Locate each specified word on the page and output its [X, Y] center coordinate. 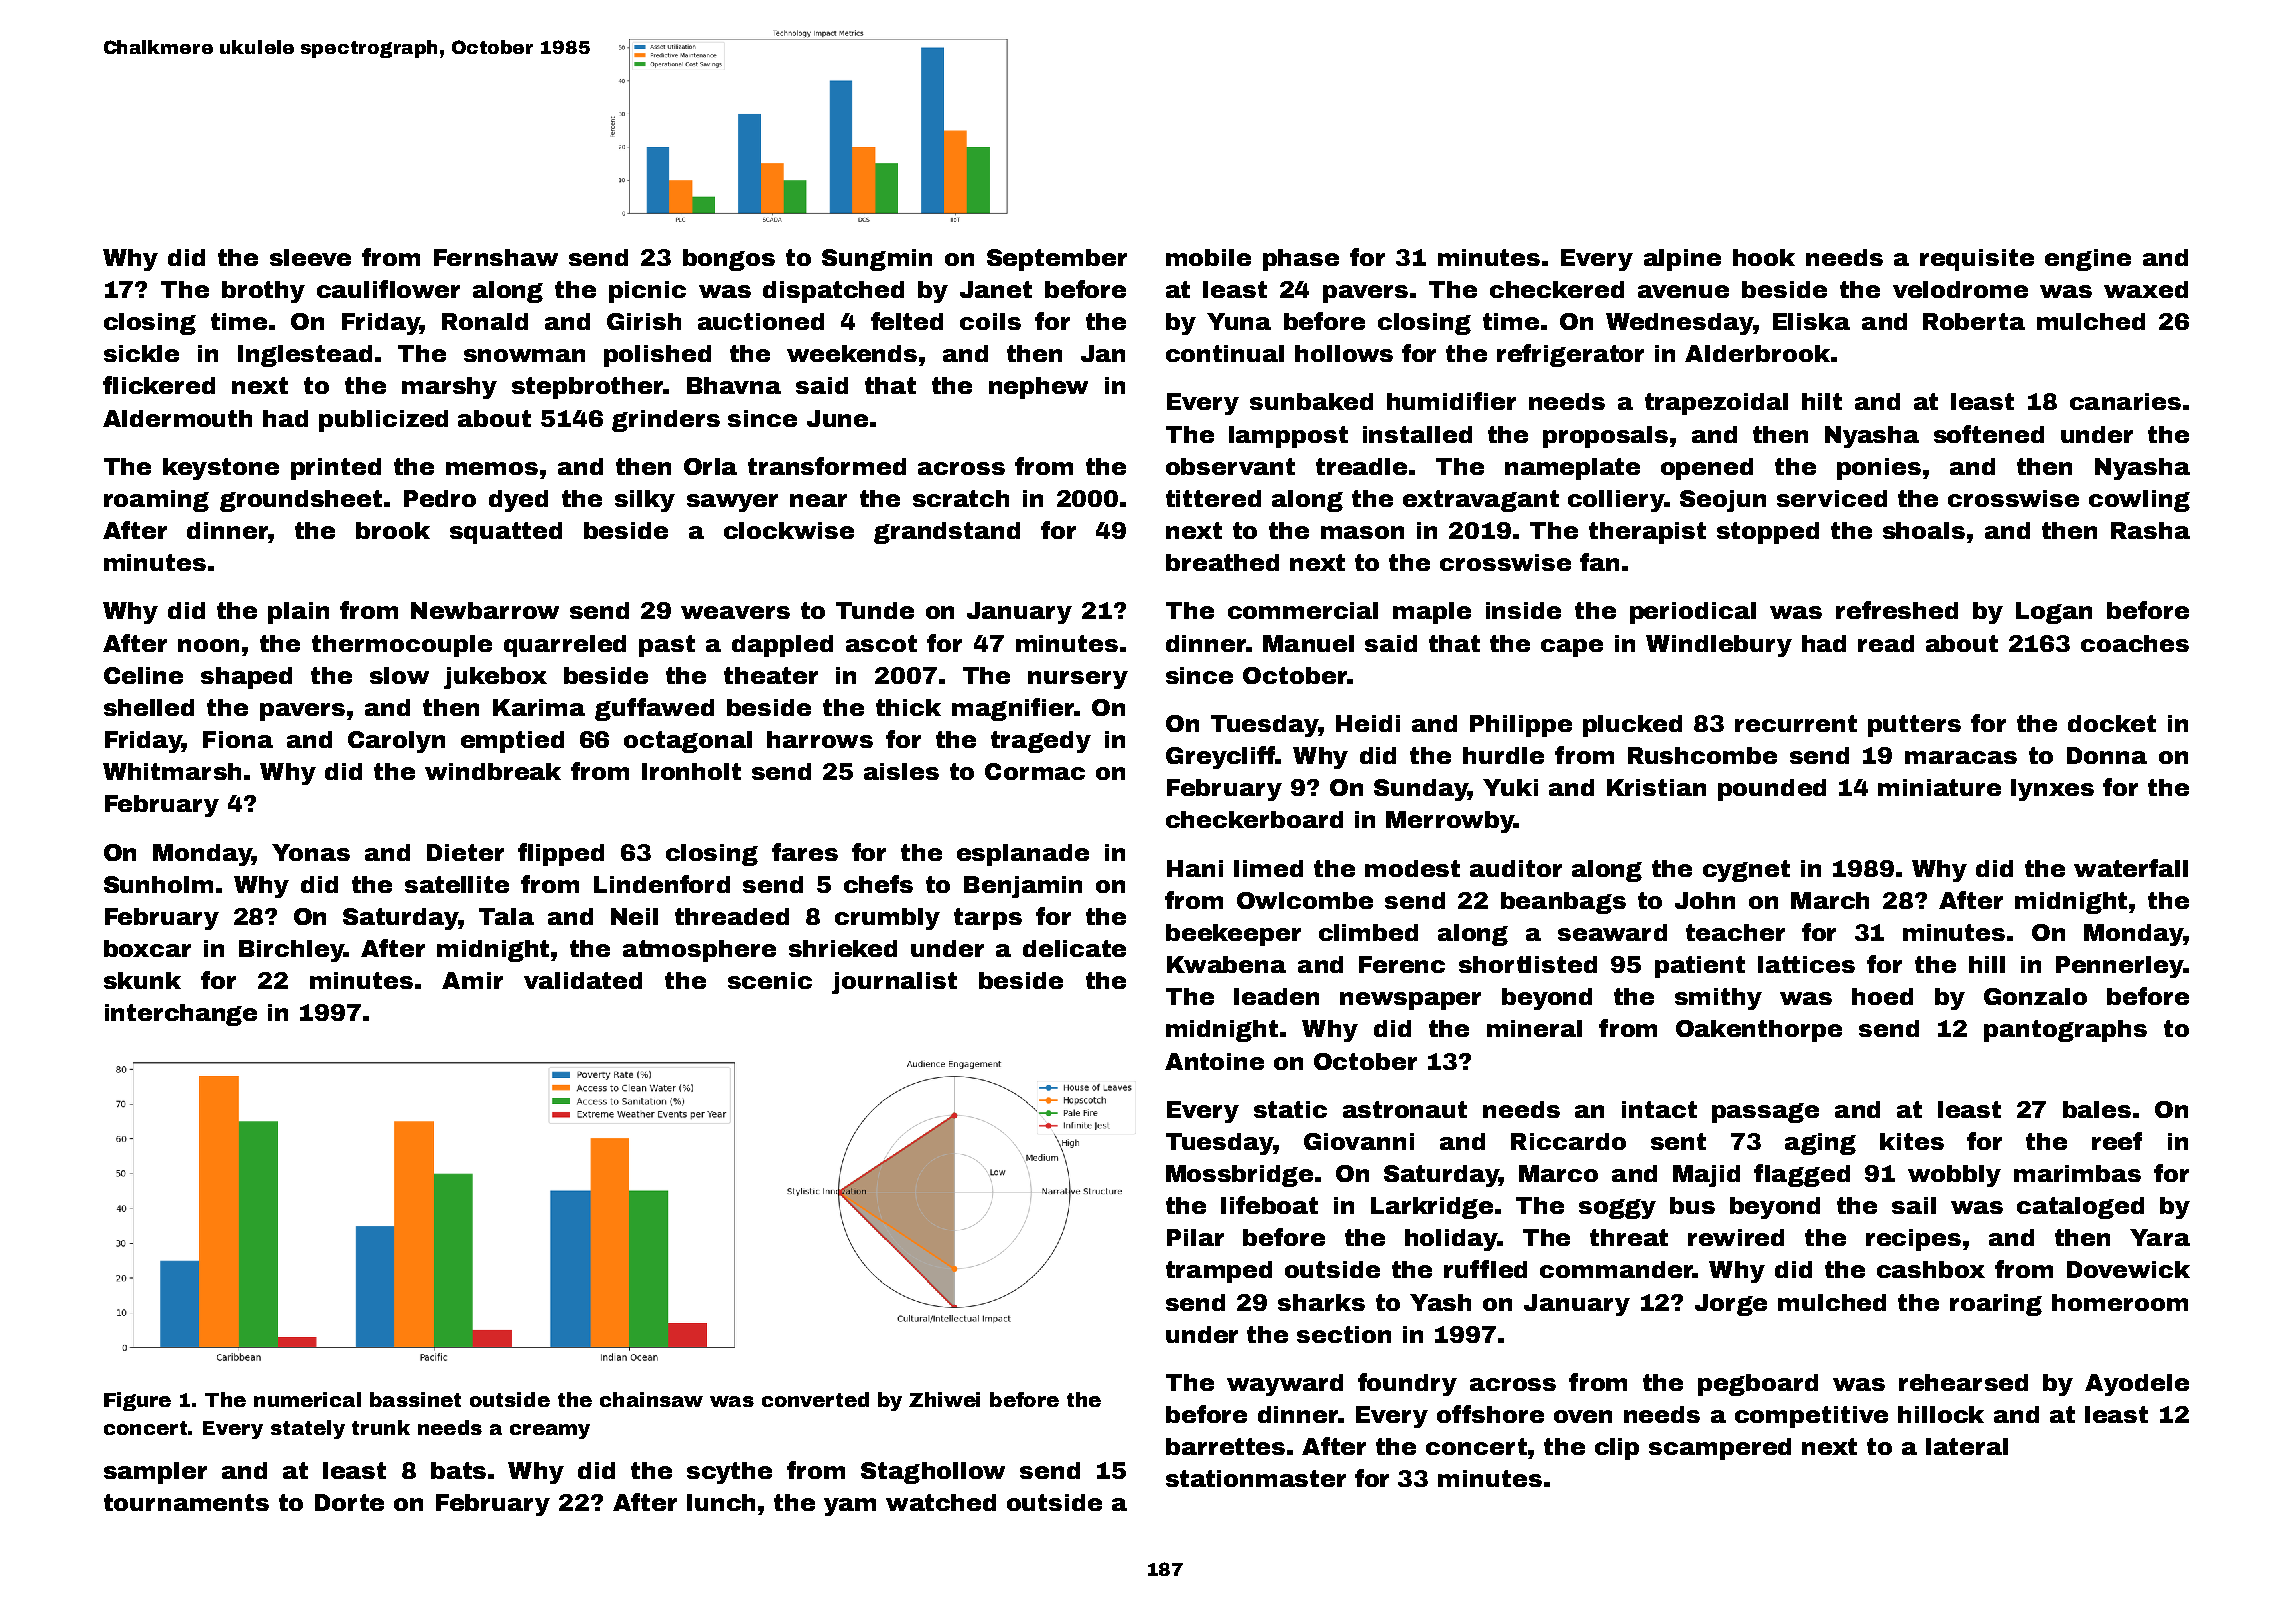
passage [1765, 1113]
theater [771, 675]
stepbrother [588, 388]
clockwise [789, 530]
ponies [1879, 469]
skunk [142, 980]
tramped [1219, 1272]
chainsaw [651, 1399]
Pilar [1195, 1237]
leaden [1276, 996]
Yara [2160, 1237]
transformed [827, 466]
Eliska [1811, 321]
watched [941, 1502]
